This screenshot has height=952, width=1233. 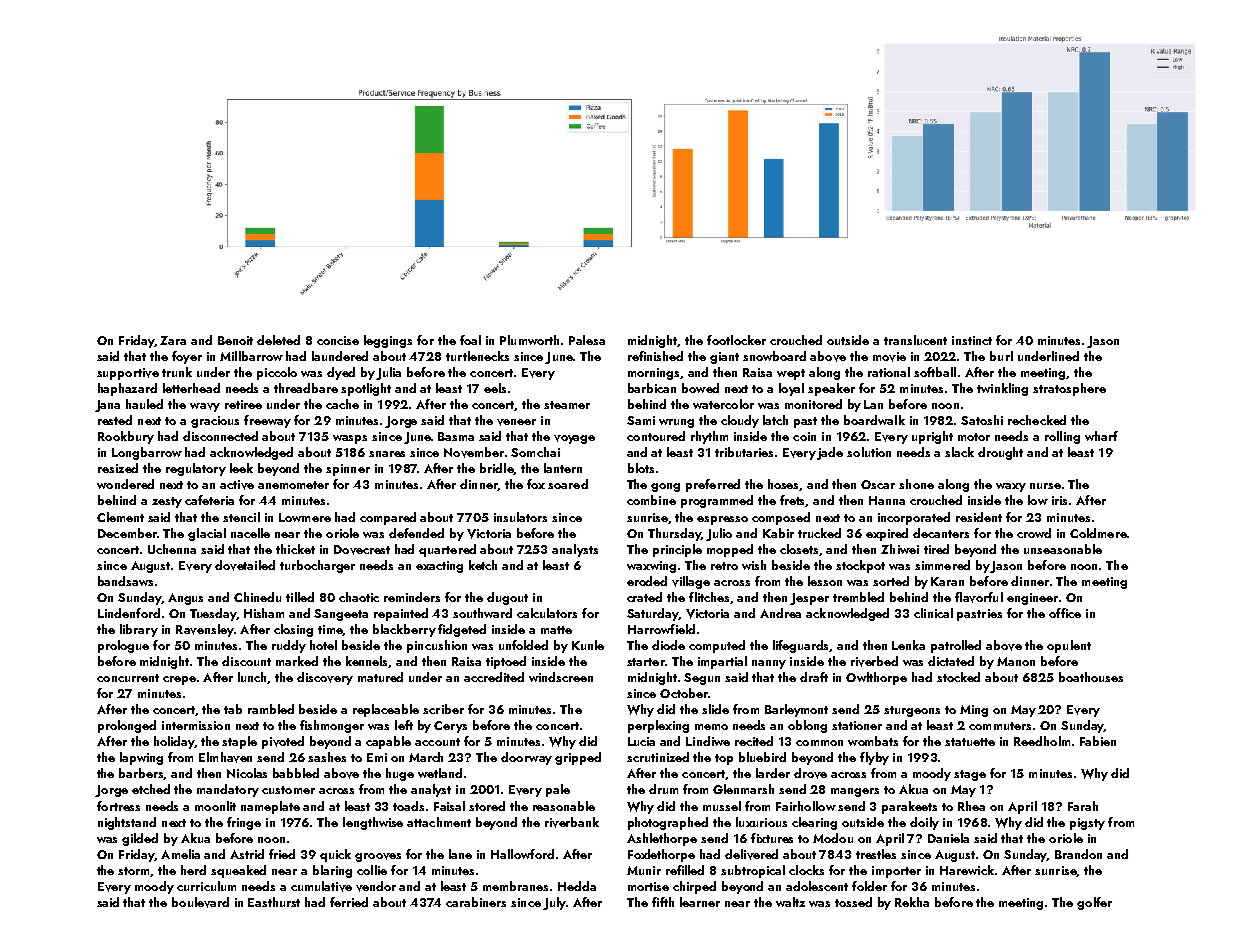 What do you see at coordinates (1001, 356) in the screenshot?
I see `burl` at bounding box center [1001, 356].
